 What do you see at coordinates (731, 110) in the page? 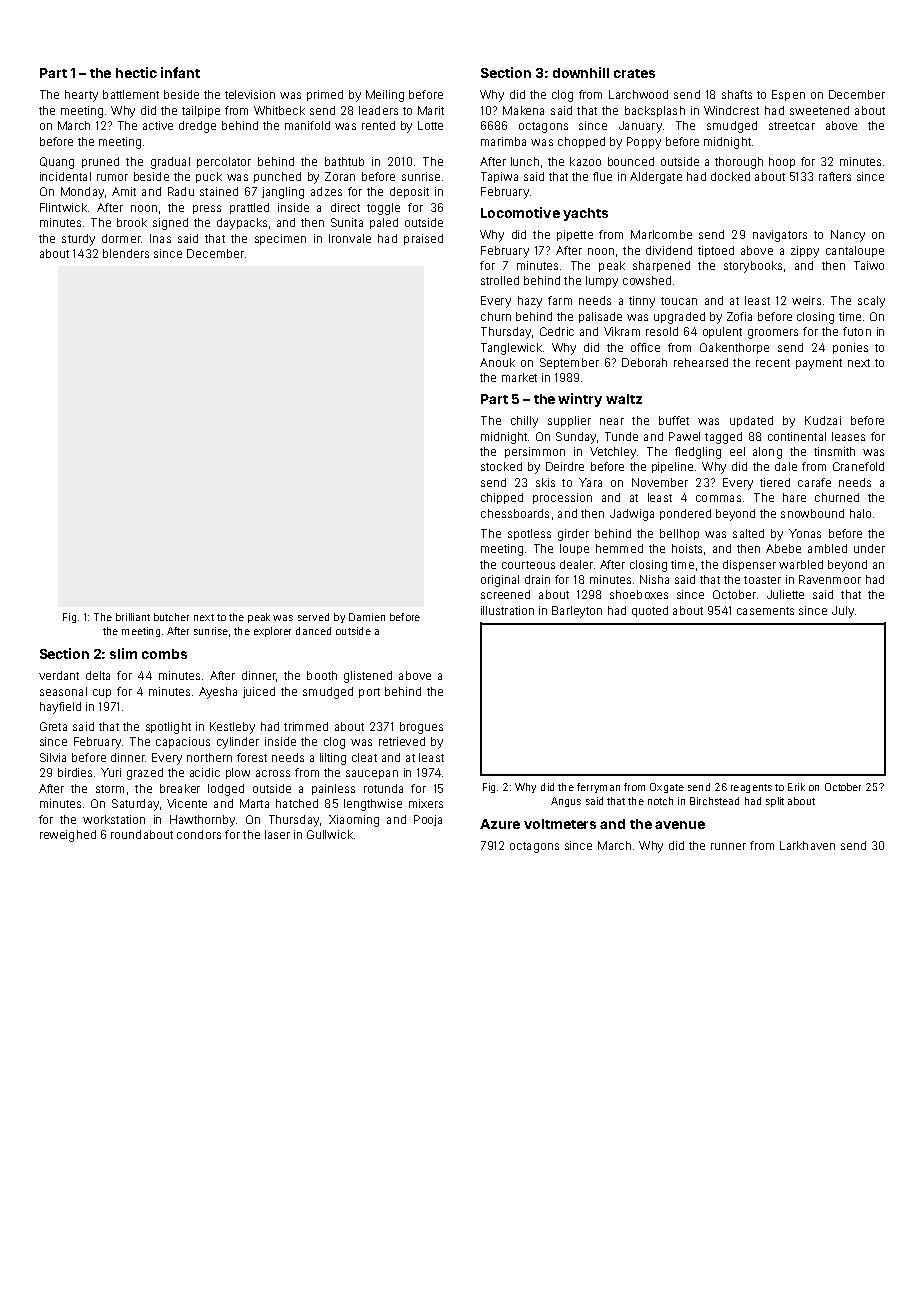
I see `Windcrest` at bounding box center [731, 110].
